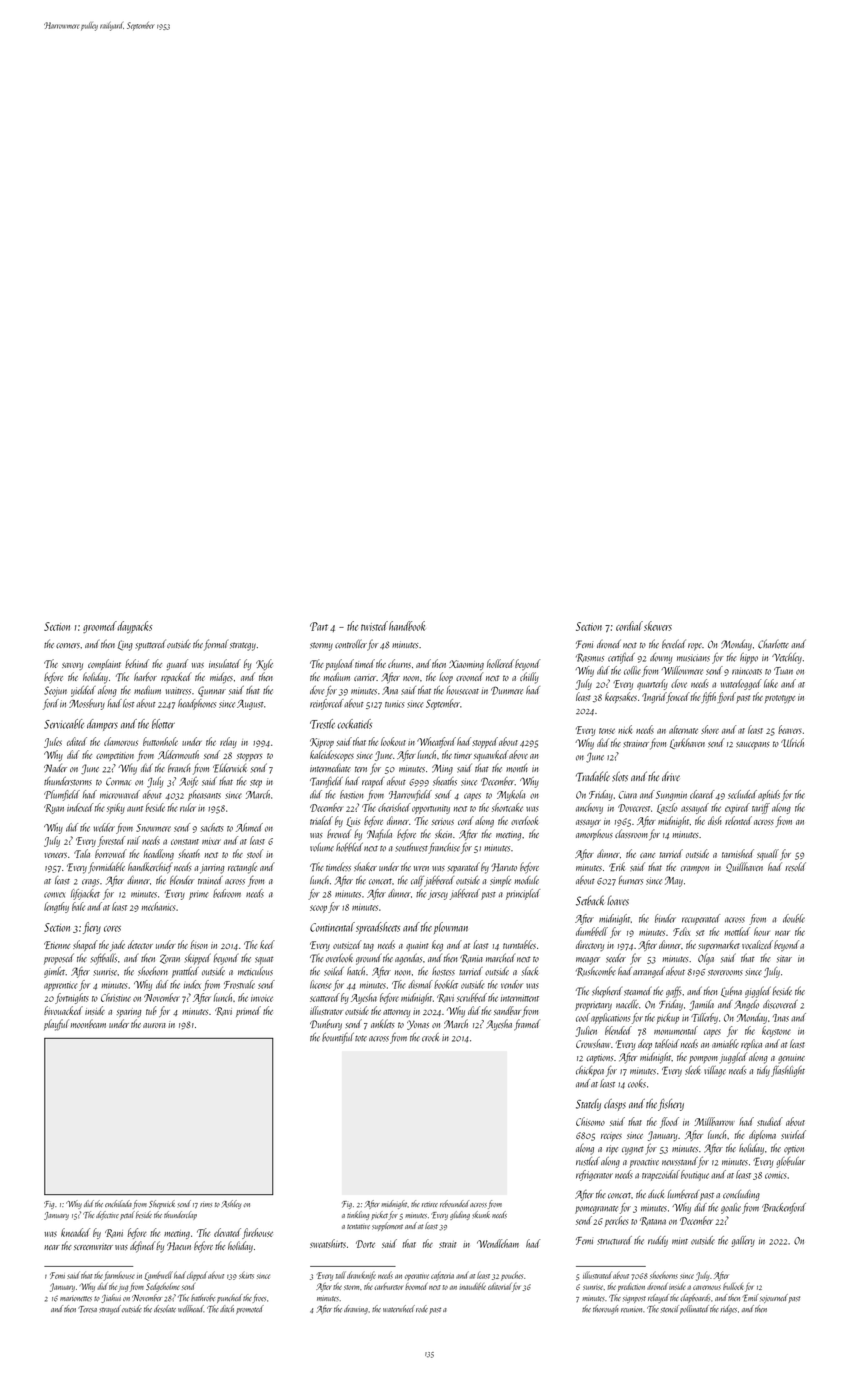  What do you see at coordinates (87, 1309) in the screenshot?
I see `Teresa` at bounding box center [87, 1309].
